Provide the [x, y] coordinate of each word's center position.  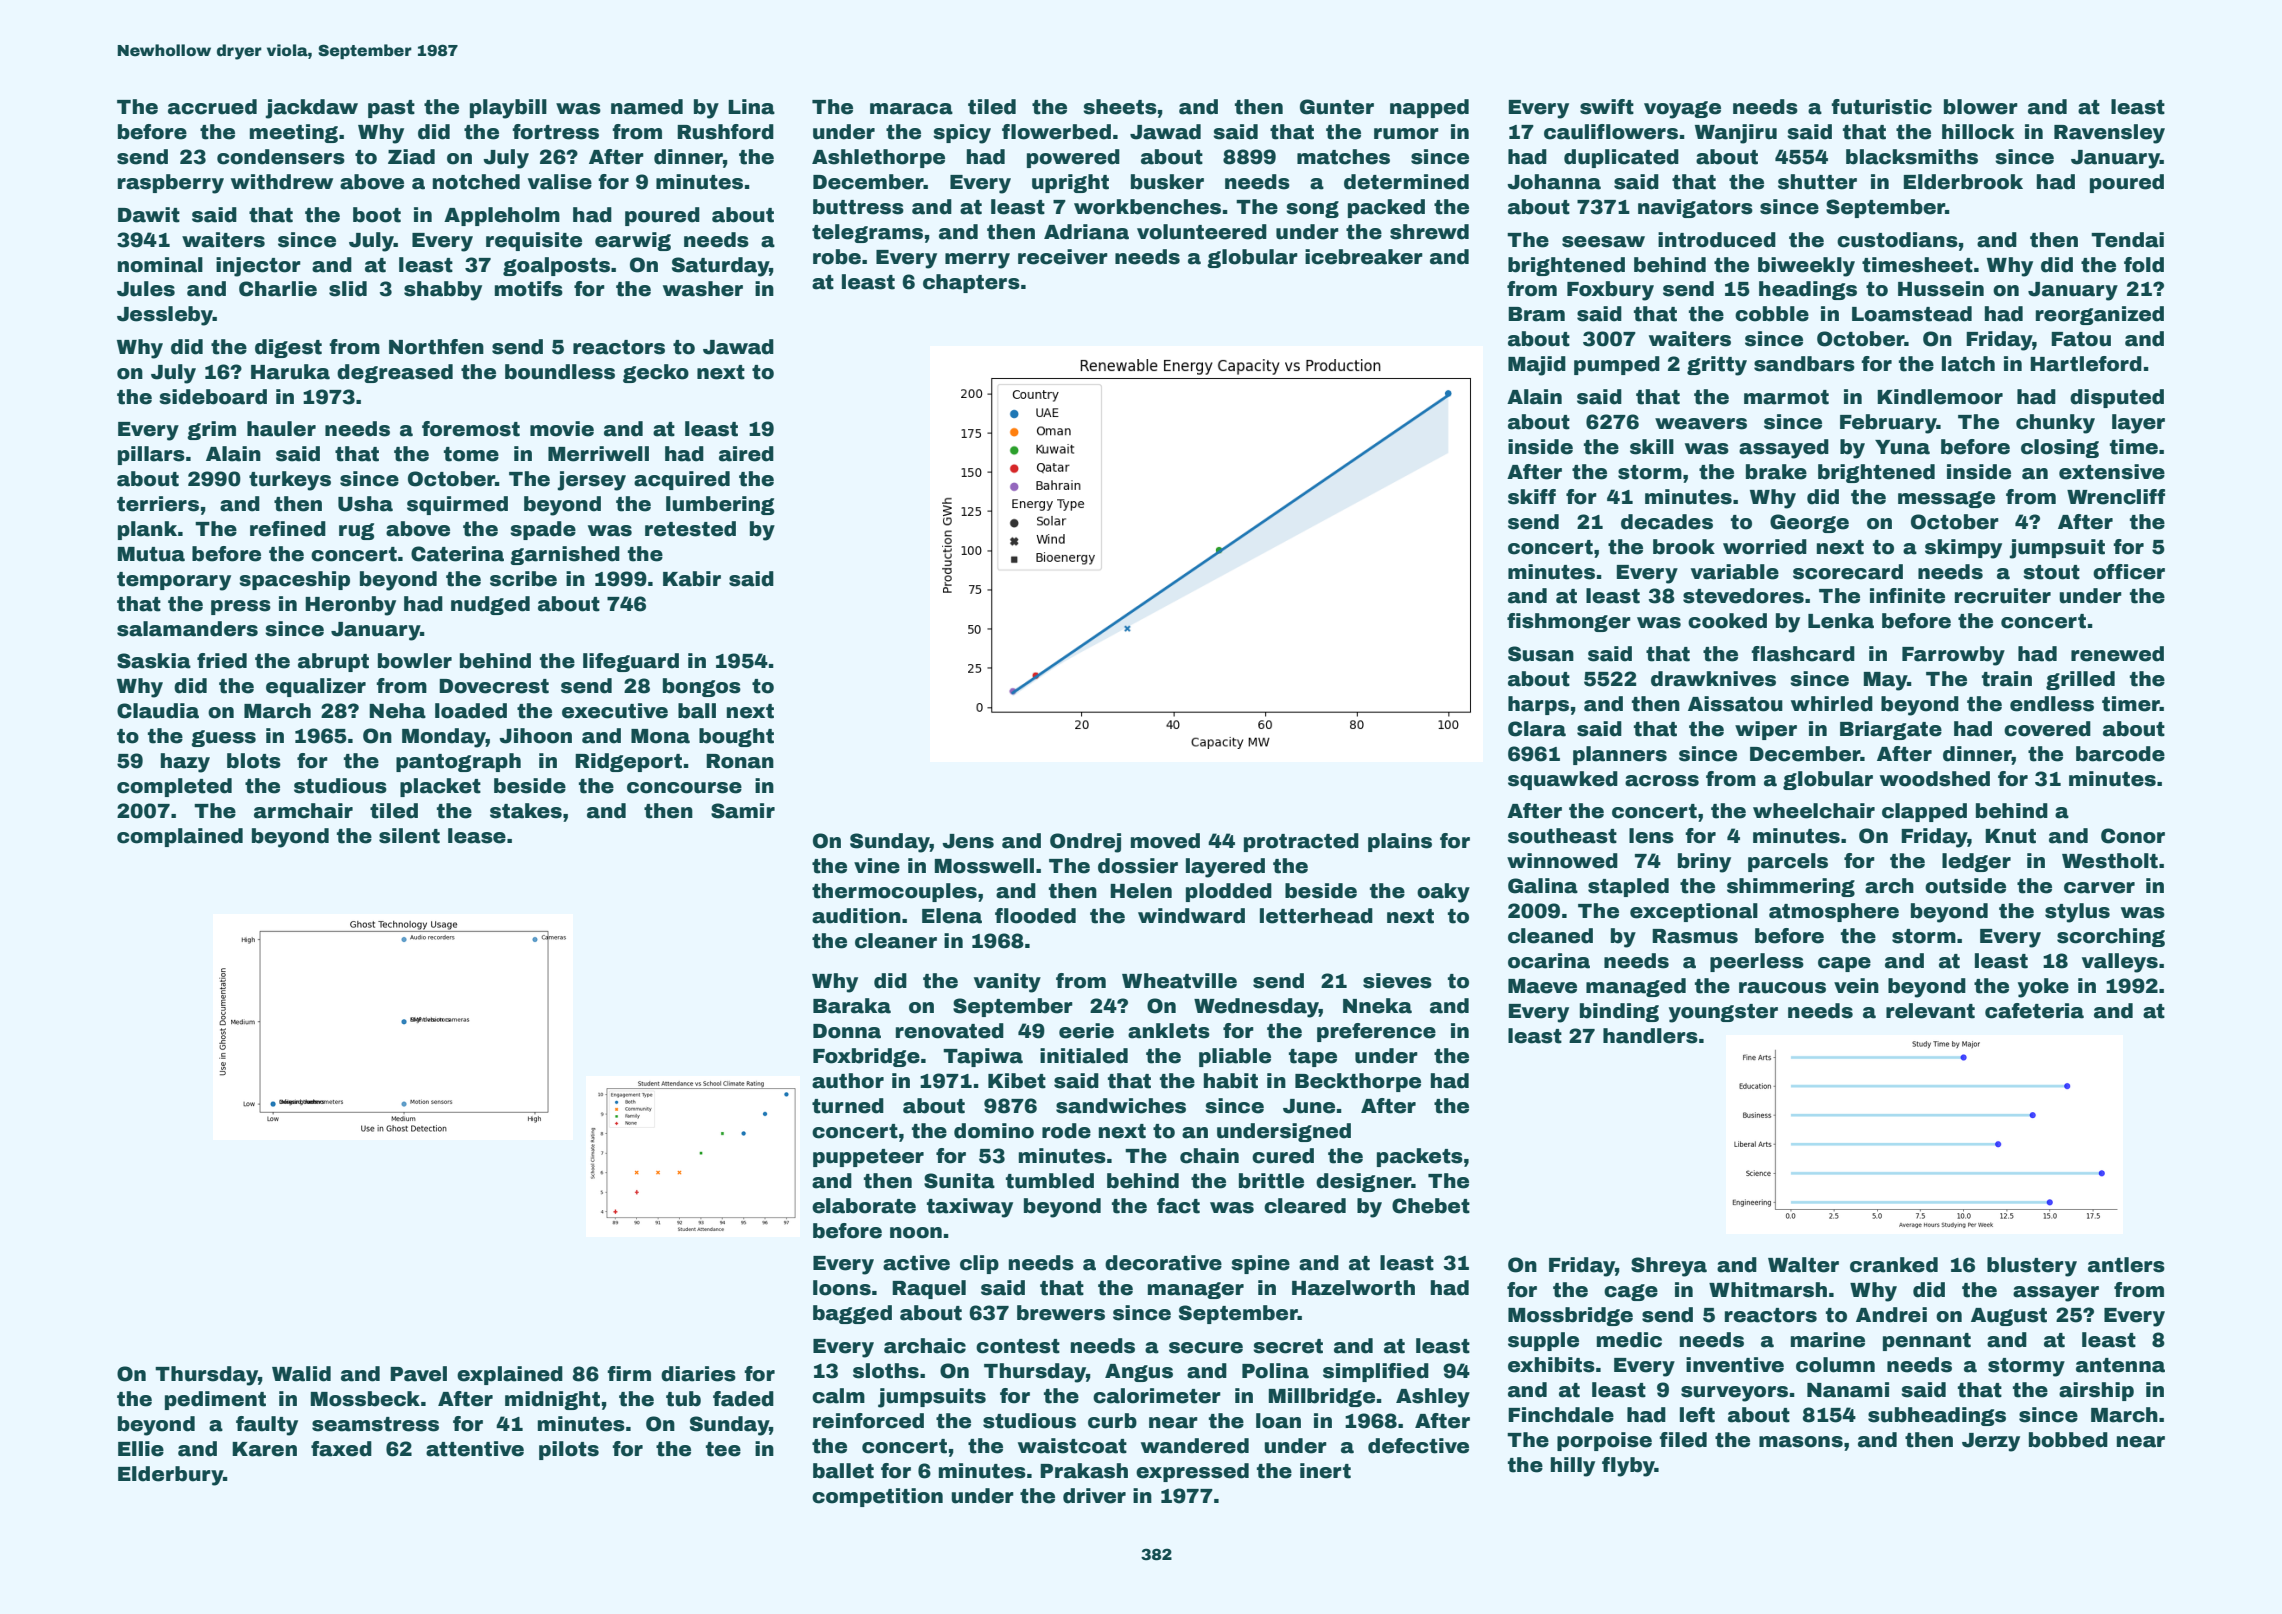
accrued [212, 107]
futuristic [1881, 107]
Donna [847, 1031]
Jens [968, 841]
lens [1651, 836]
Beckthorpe [1358, 1082]
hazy [185, 763]
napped [1429, 108]
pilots [569, 1450]
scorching [2111, 937]
